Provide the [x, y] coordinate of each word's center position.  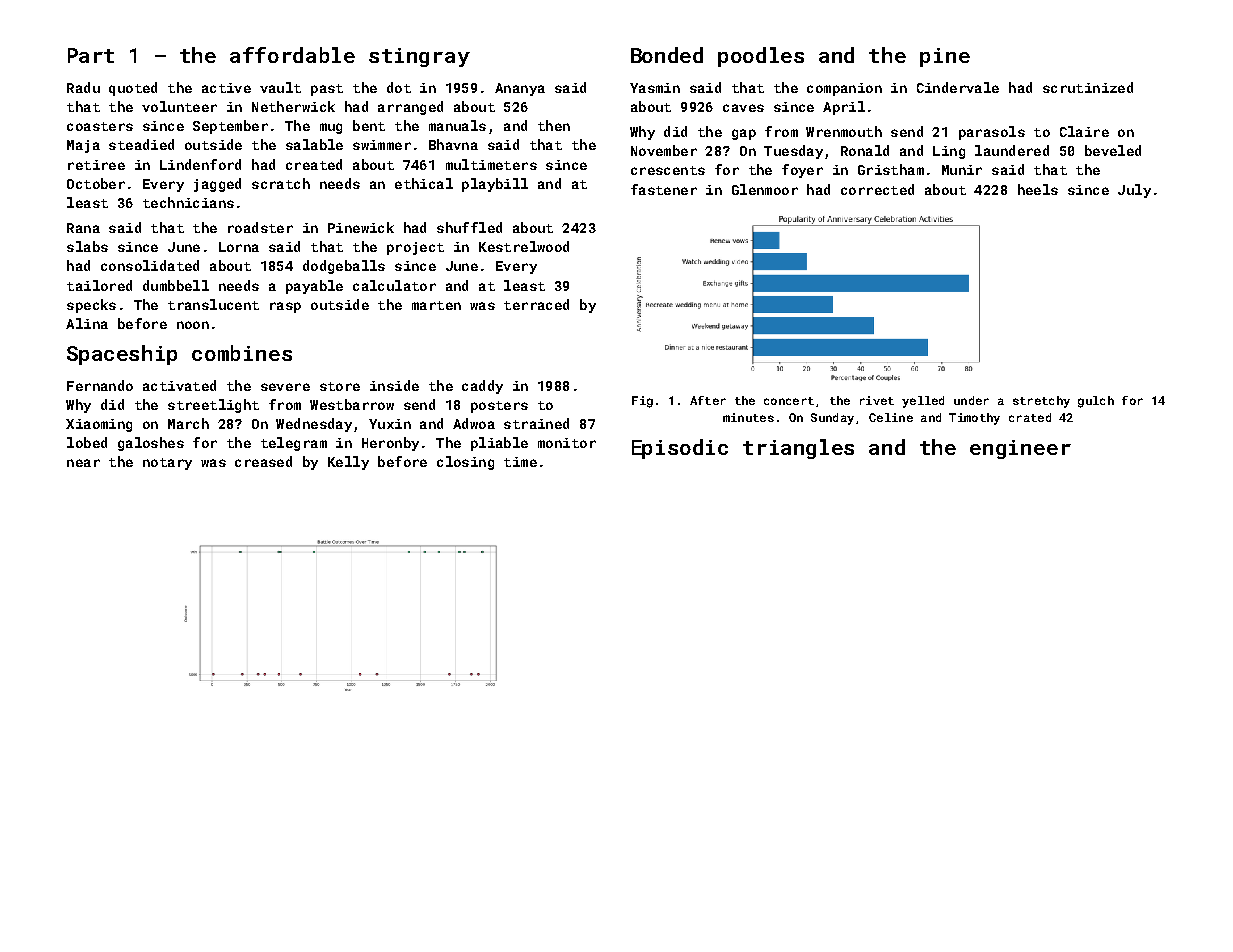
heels [1038, 189]
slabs [87, 246]
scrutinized [1088, 87]
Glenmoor [765, 189]
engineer [1020, 449]
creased [263, 461]
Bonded [667, 55]
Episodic [680, 449]
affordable [292, 55]
